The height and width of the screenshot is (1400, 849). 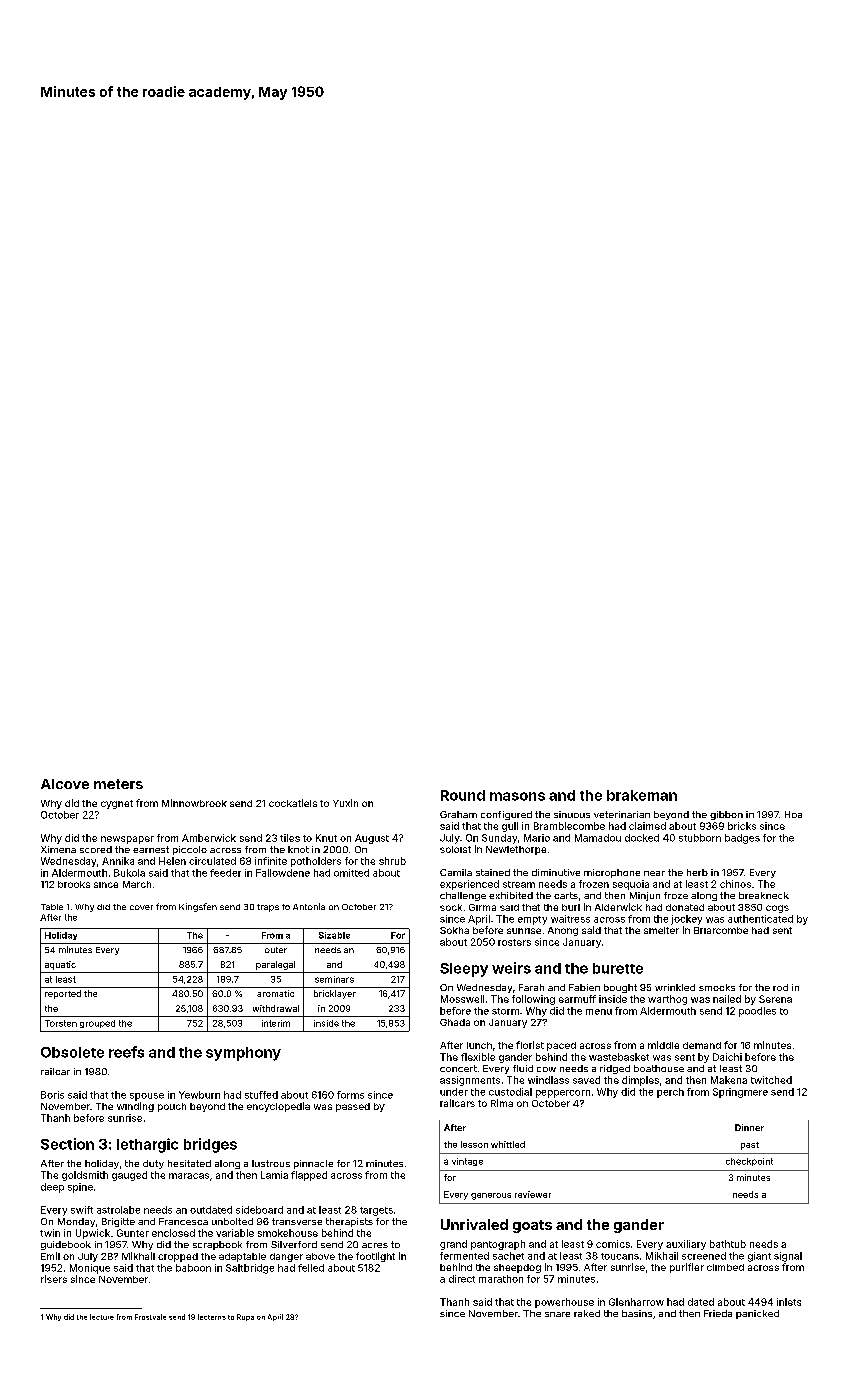 I want to click on Daichi, so click(x=727, y=1057).
